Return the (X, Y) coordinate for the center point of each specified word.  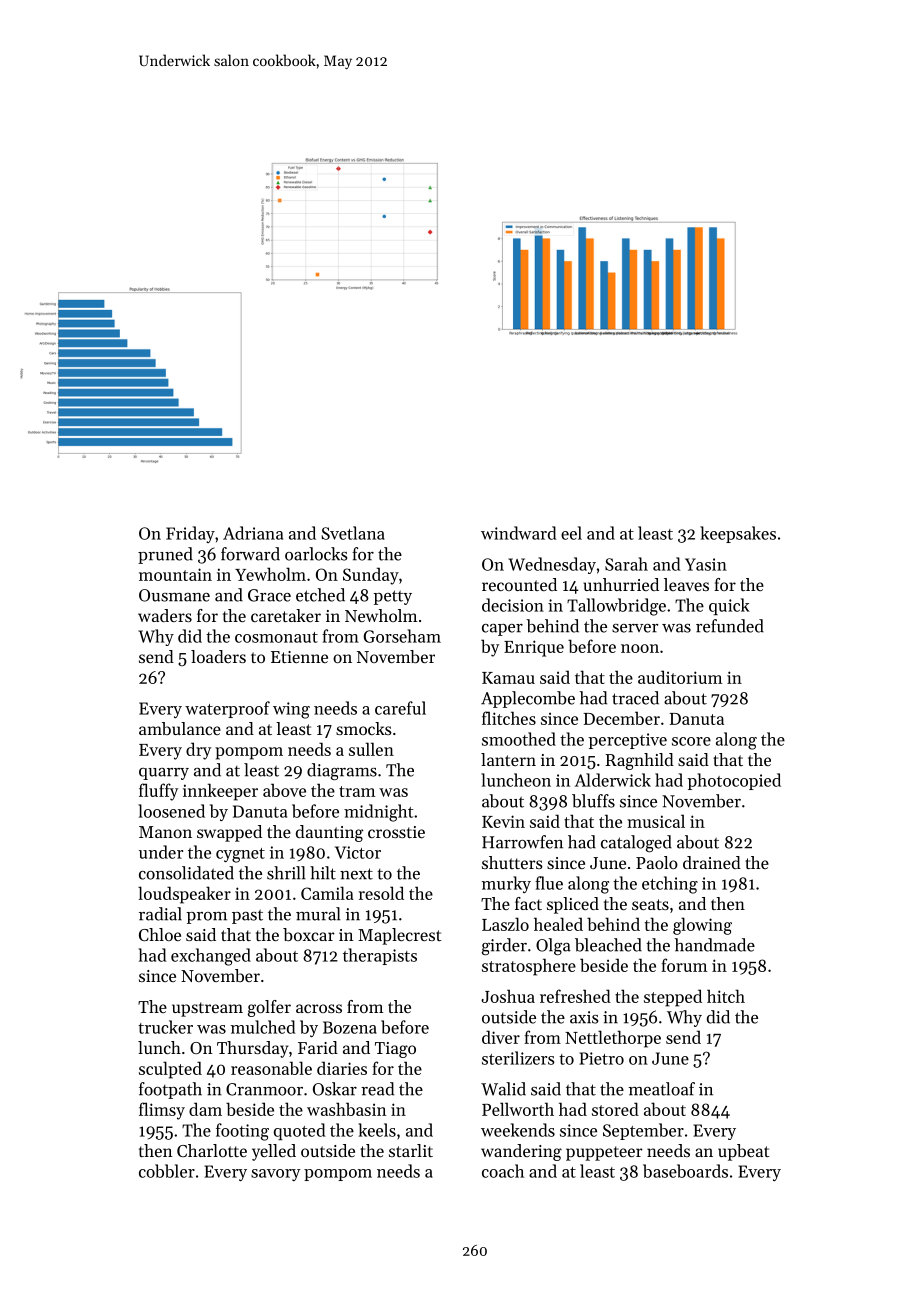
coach (503, 1171)
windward (518, 533)
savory (275, 1175)
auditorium (680, 677)
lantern (508, 759)
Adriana (253, 533)
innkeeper (220, 792)
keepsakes (738, 534)
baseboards (685, 1171)
